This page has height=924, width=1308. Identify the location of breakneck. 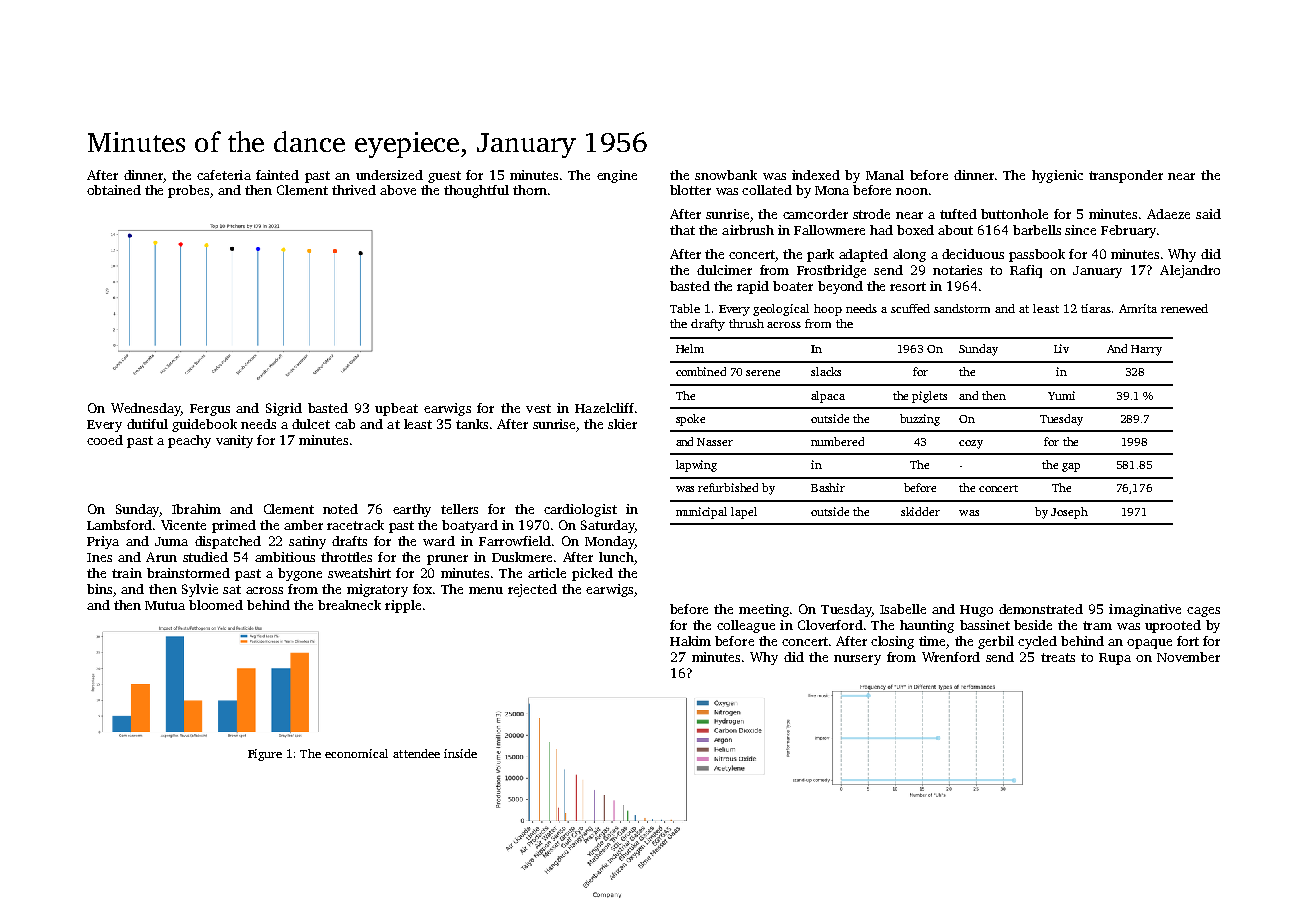
(349, 605).
